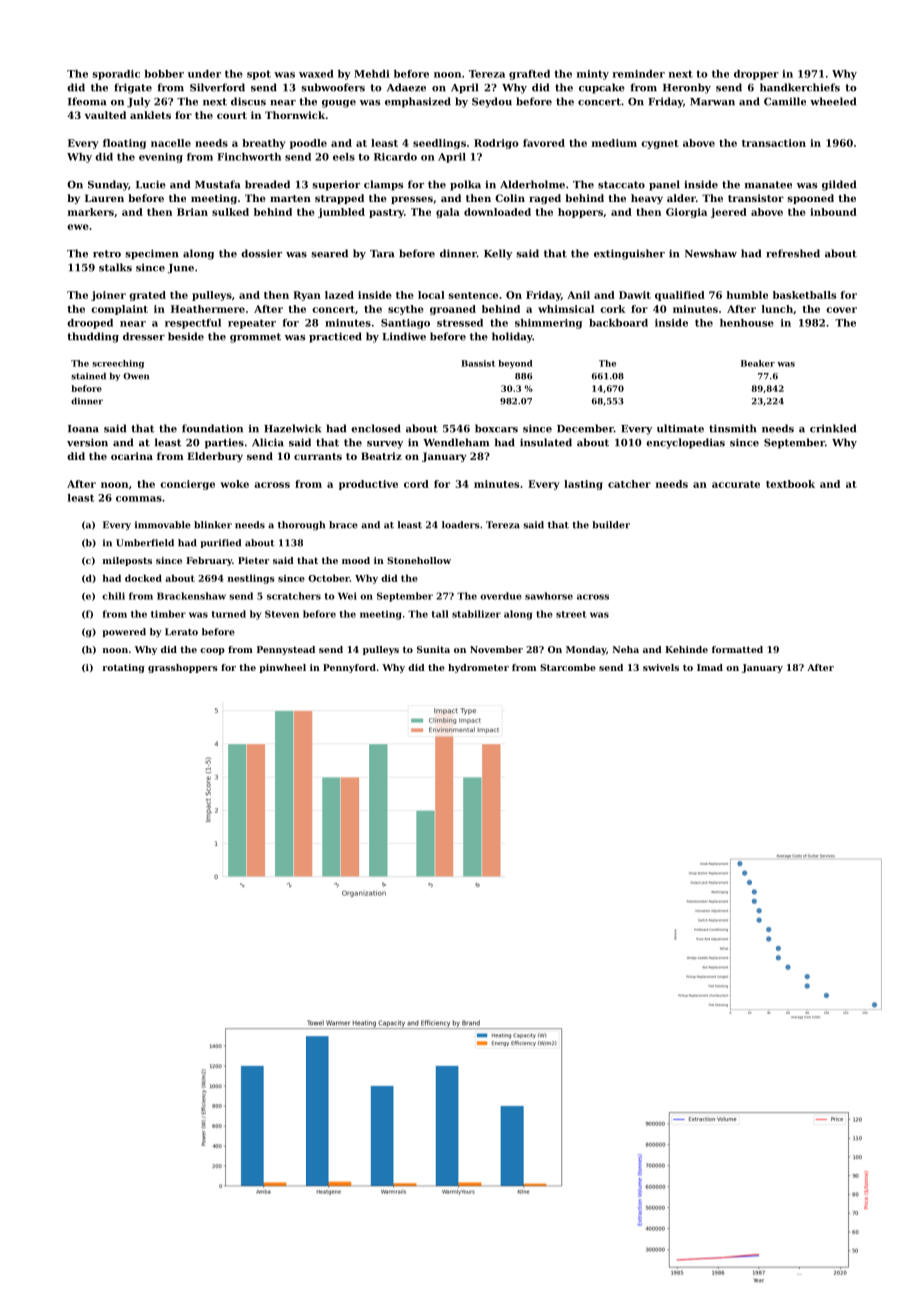  Describe the element at coordinates (793, 253) in the image. I see `refreshed` at that location.
